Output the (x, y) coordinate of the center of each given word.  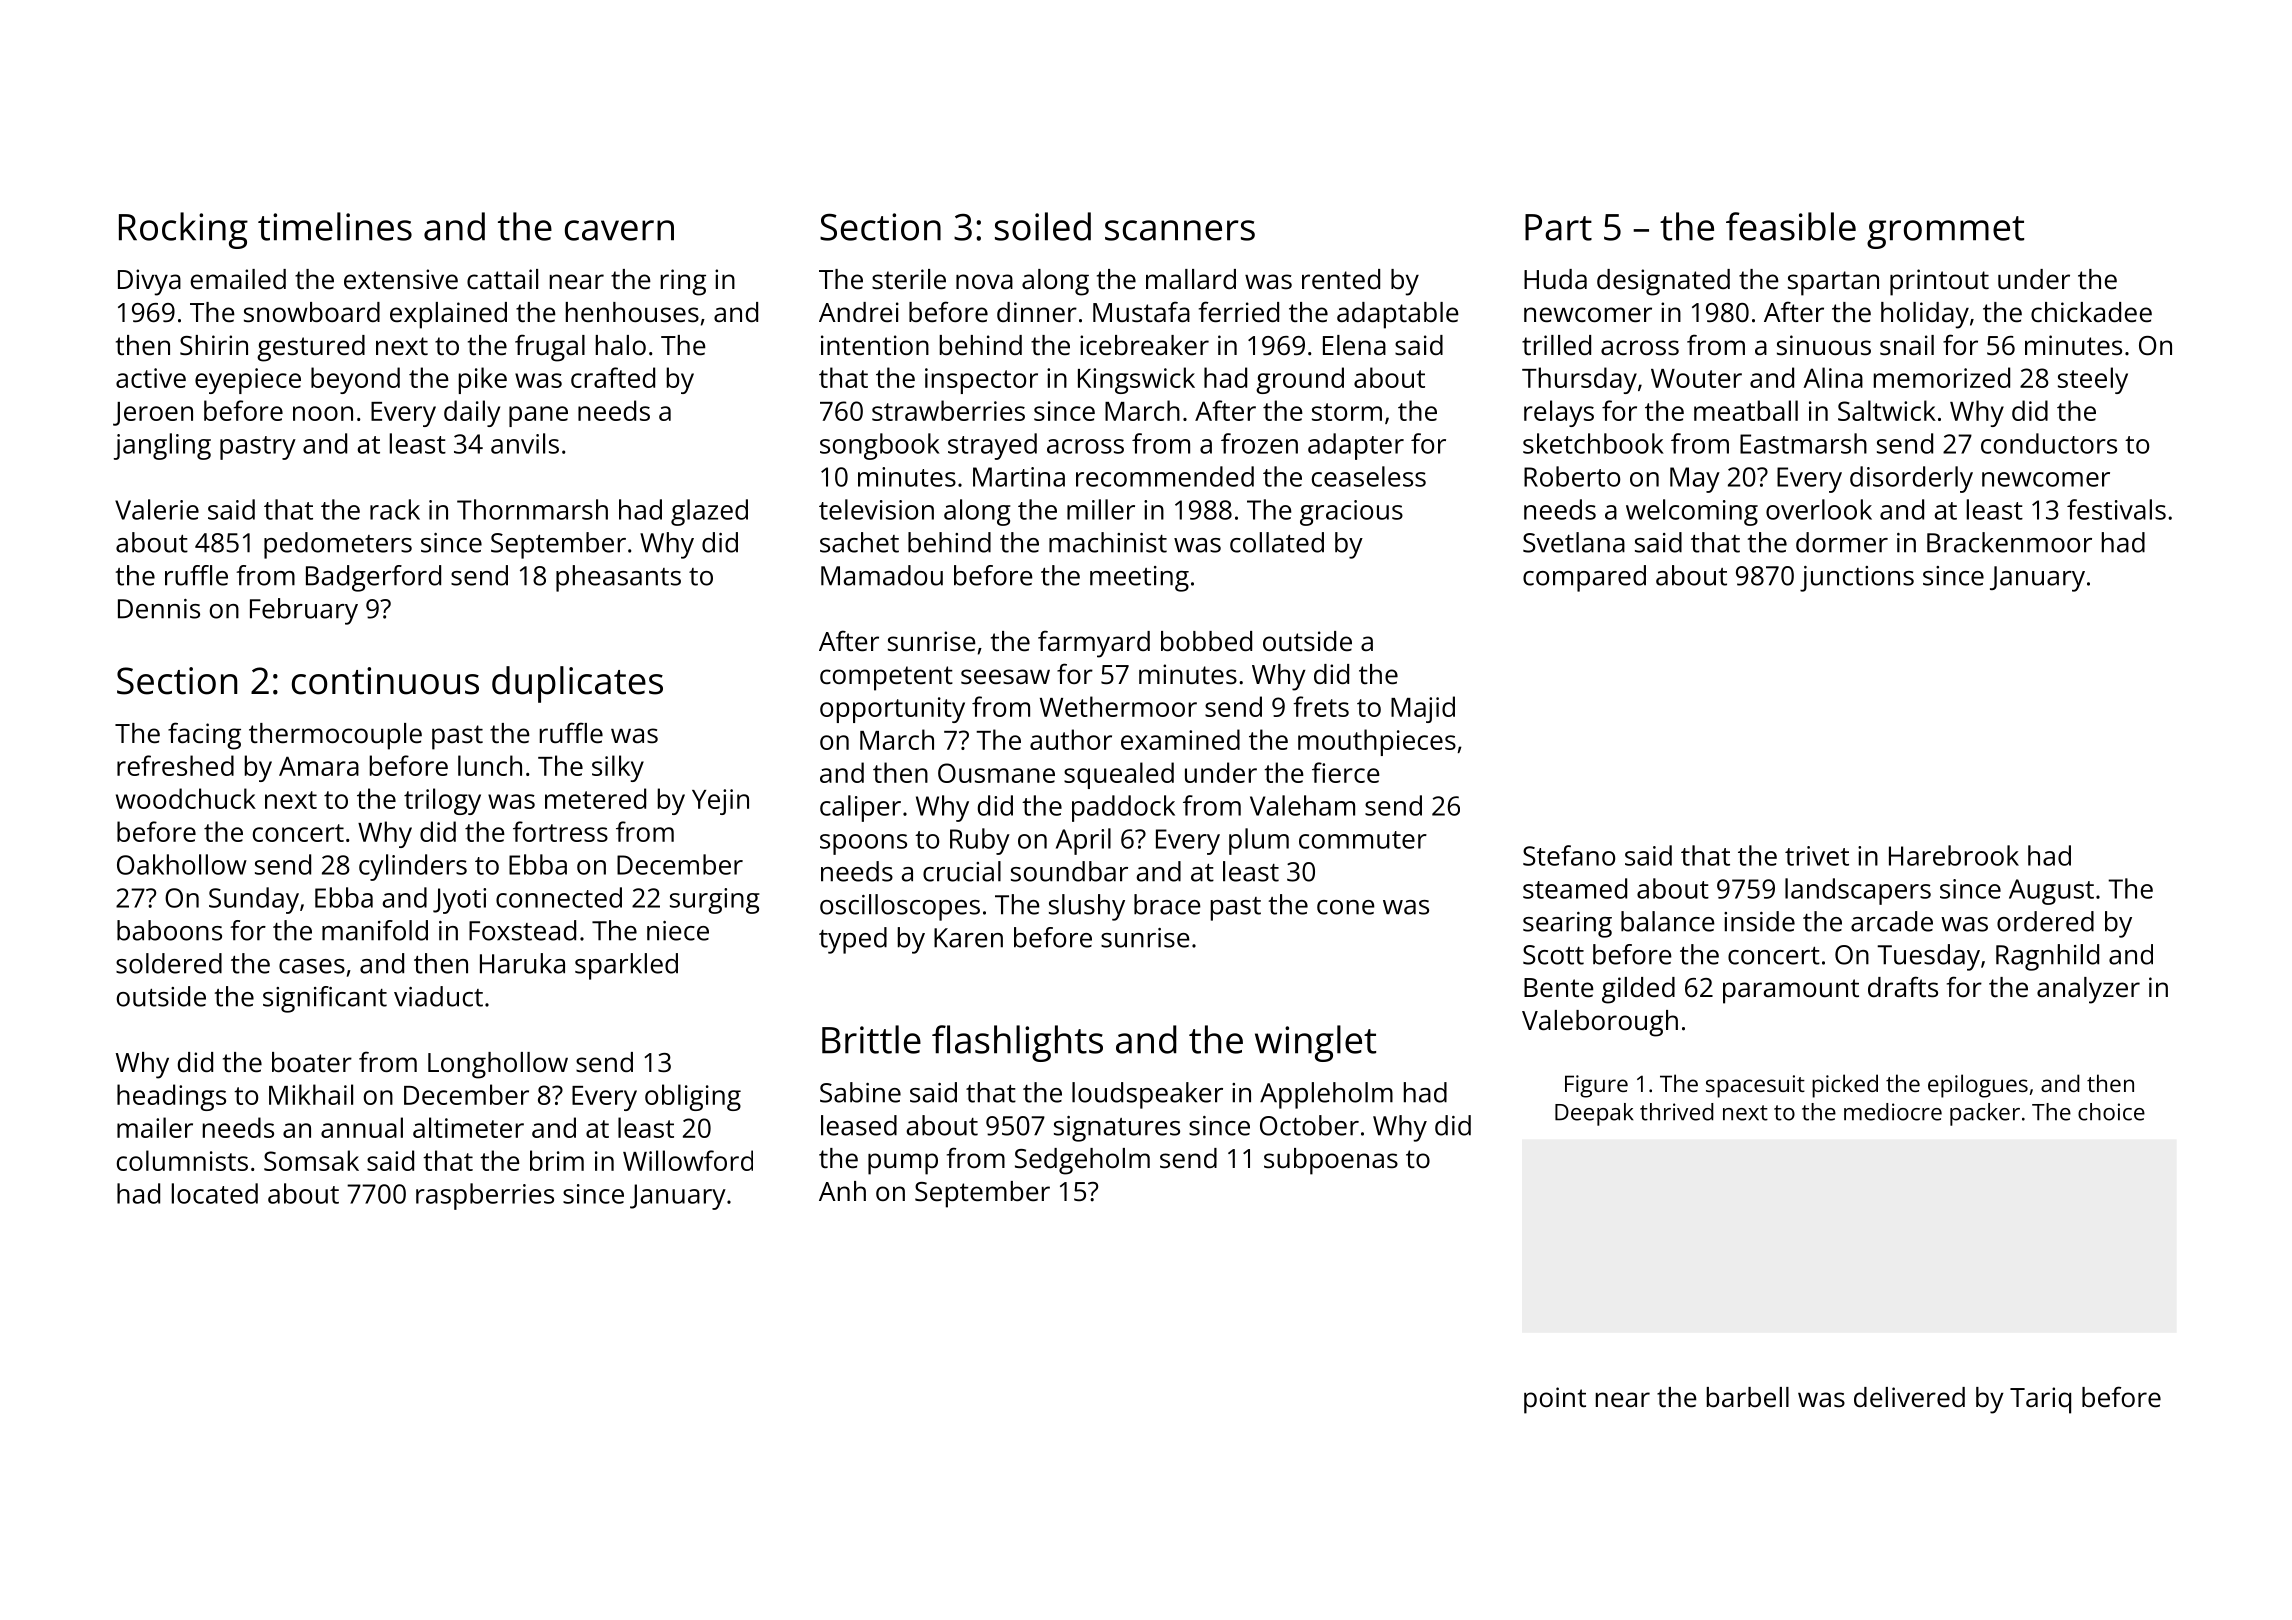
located (215, 1193)
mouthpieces (1377, 742)
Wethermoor (1118, 706)
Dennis (159, 609)
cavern (619, 230)
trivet (1817, 856)
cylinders (413, 867)
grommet (1945, 232)
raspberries (485, 1196)
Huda (1555, 279)
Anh (842, 1191)
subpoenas (1331, 1161)
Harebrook (1954, 855)
